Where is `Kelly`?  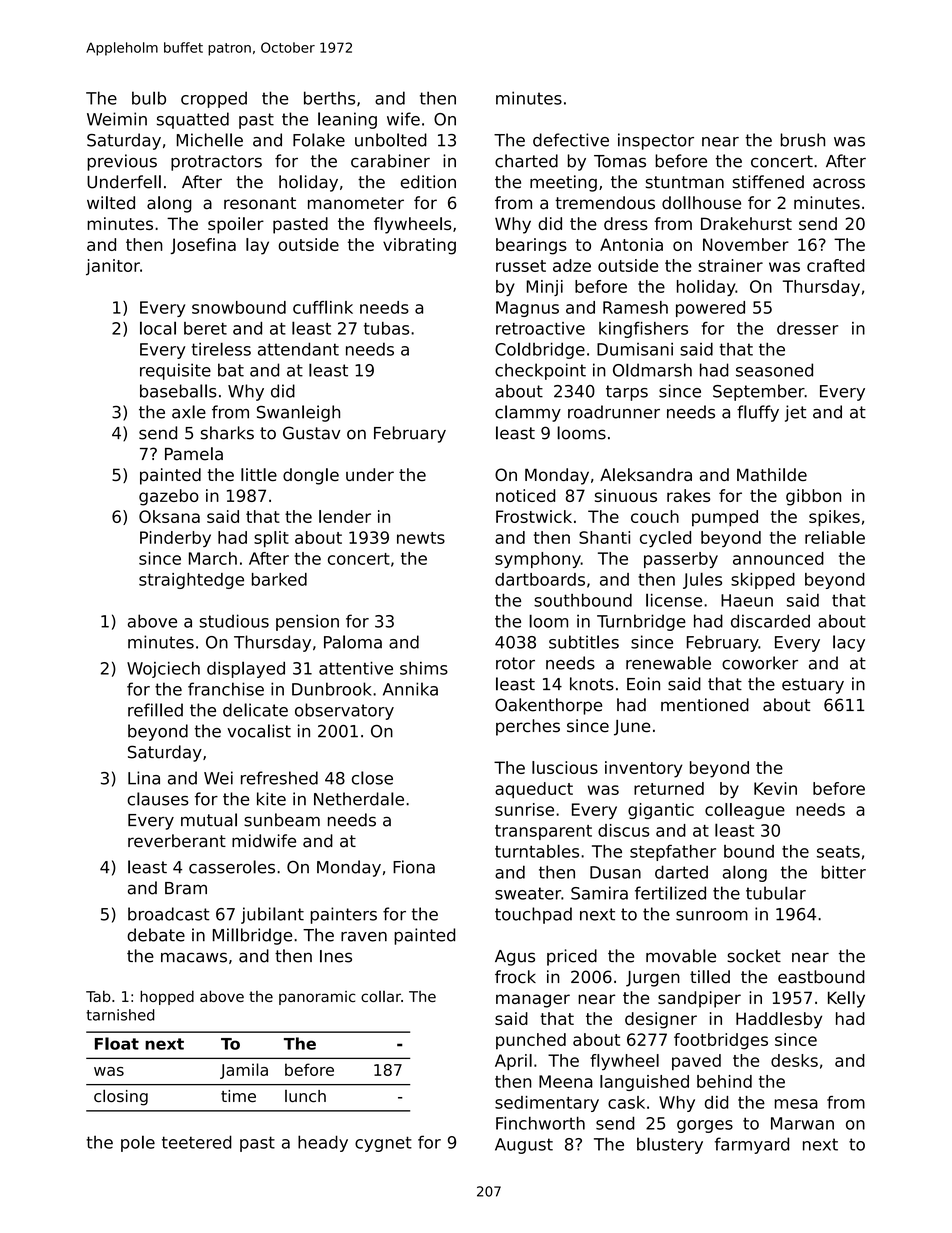 Kelly is located at coordinates (846, 999).
